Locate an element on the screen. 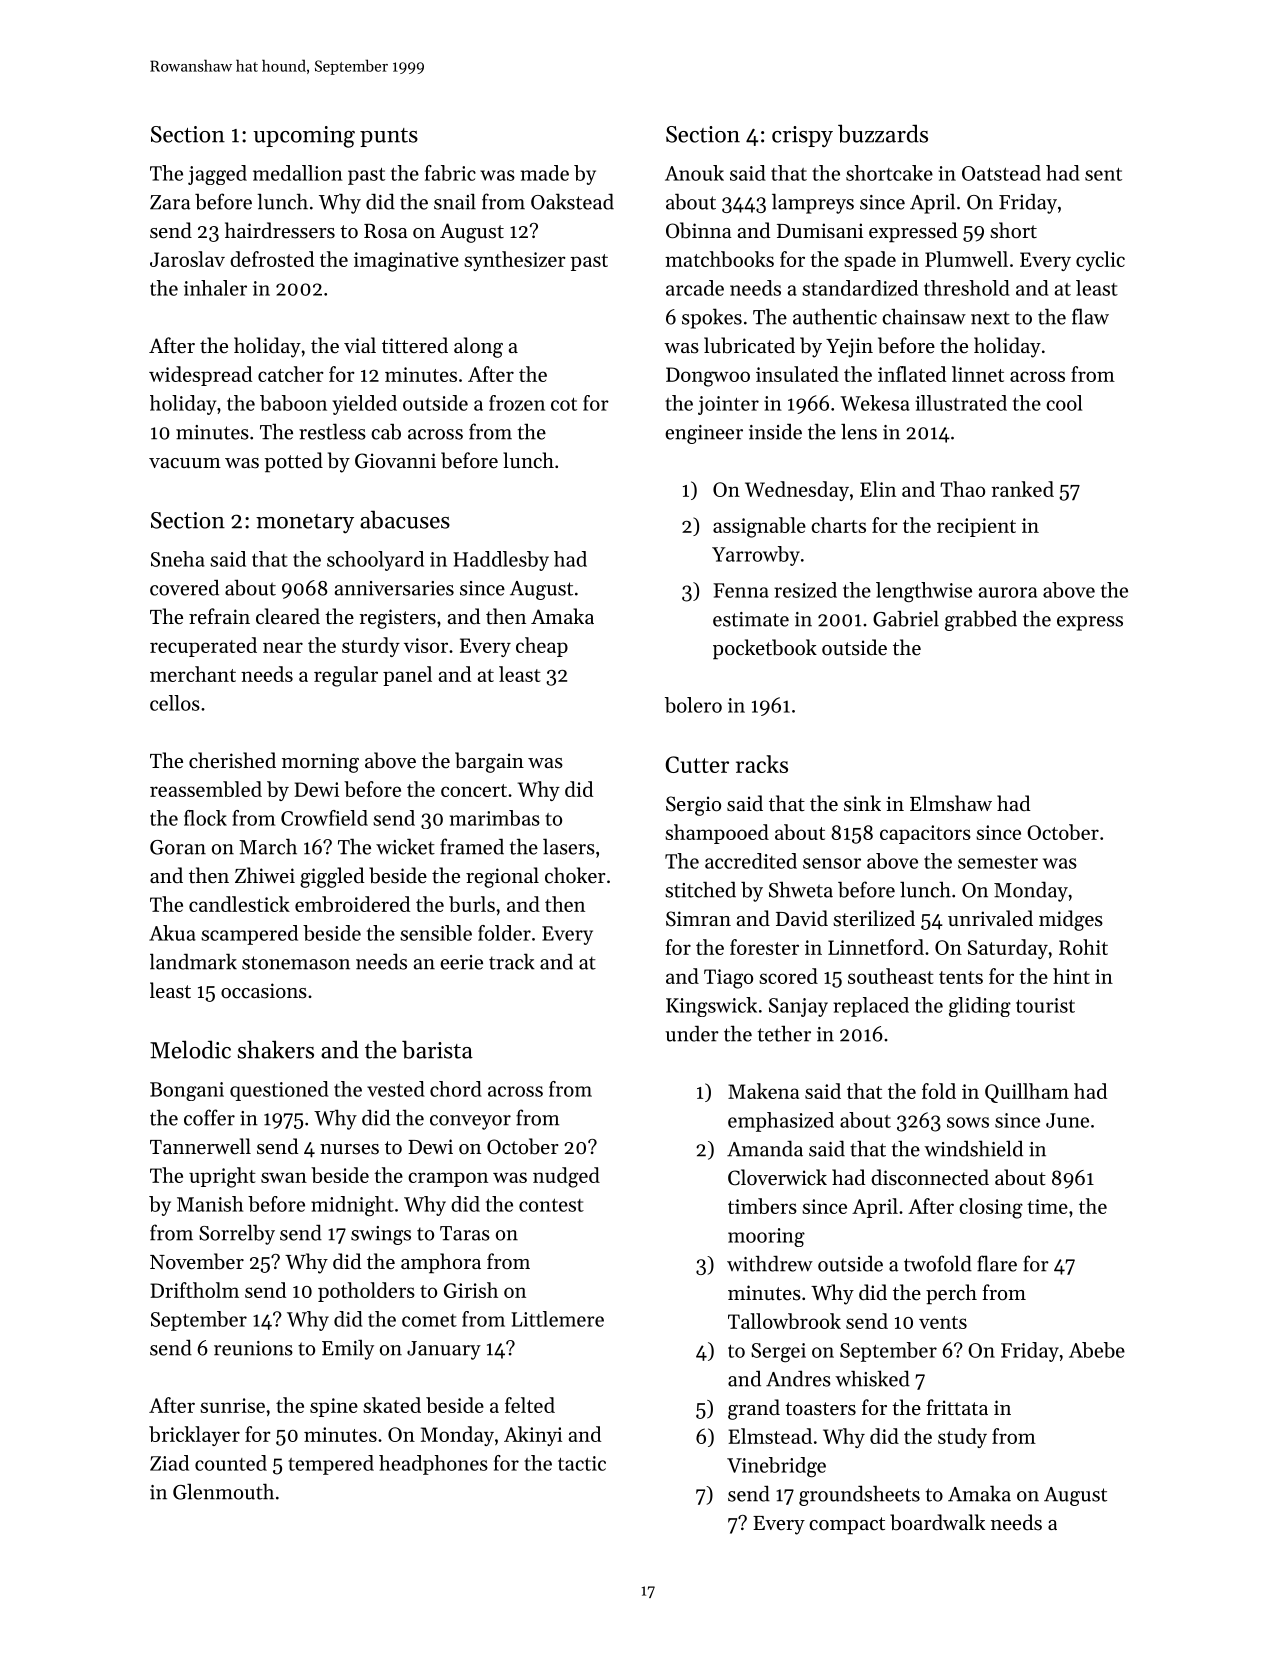 This screenshot has width=1281, height=1657. lens is located at coordinates (859, 431).
